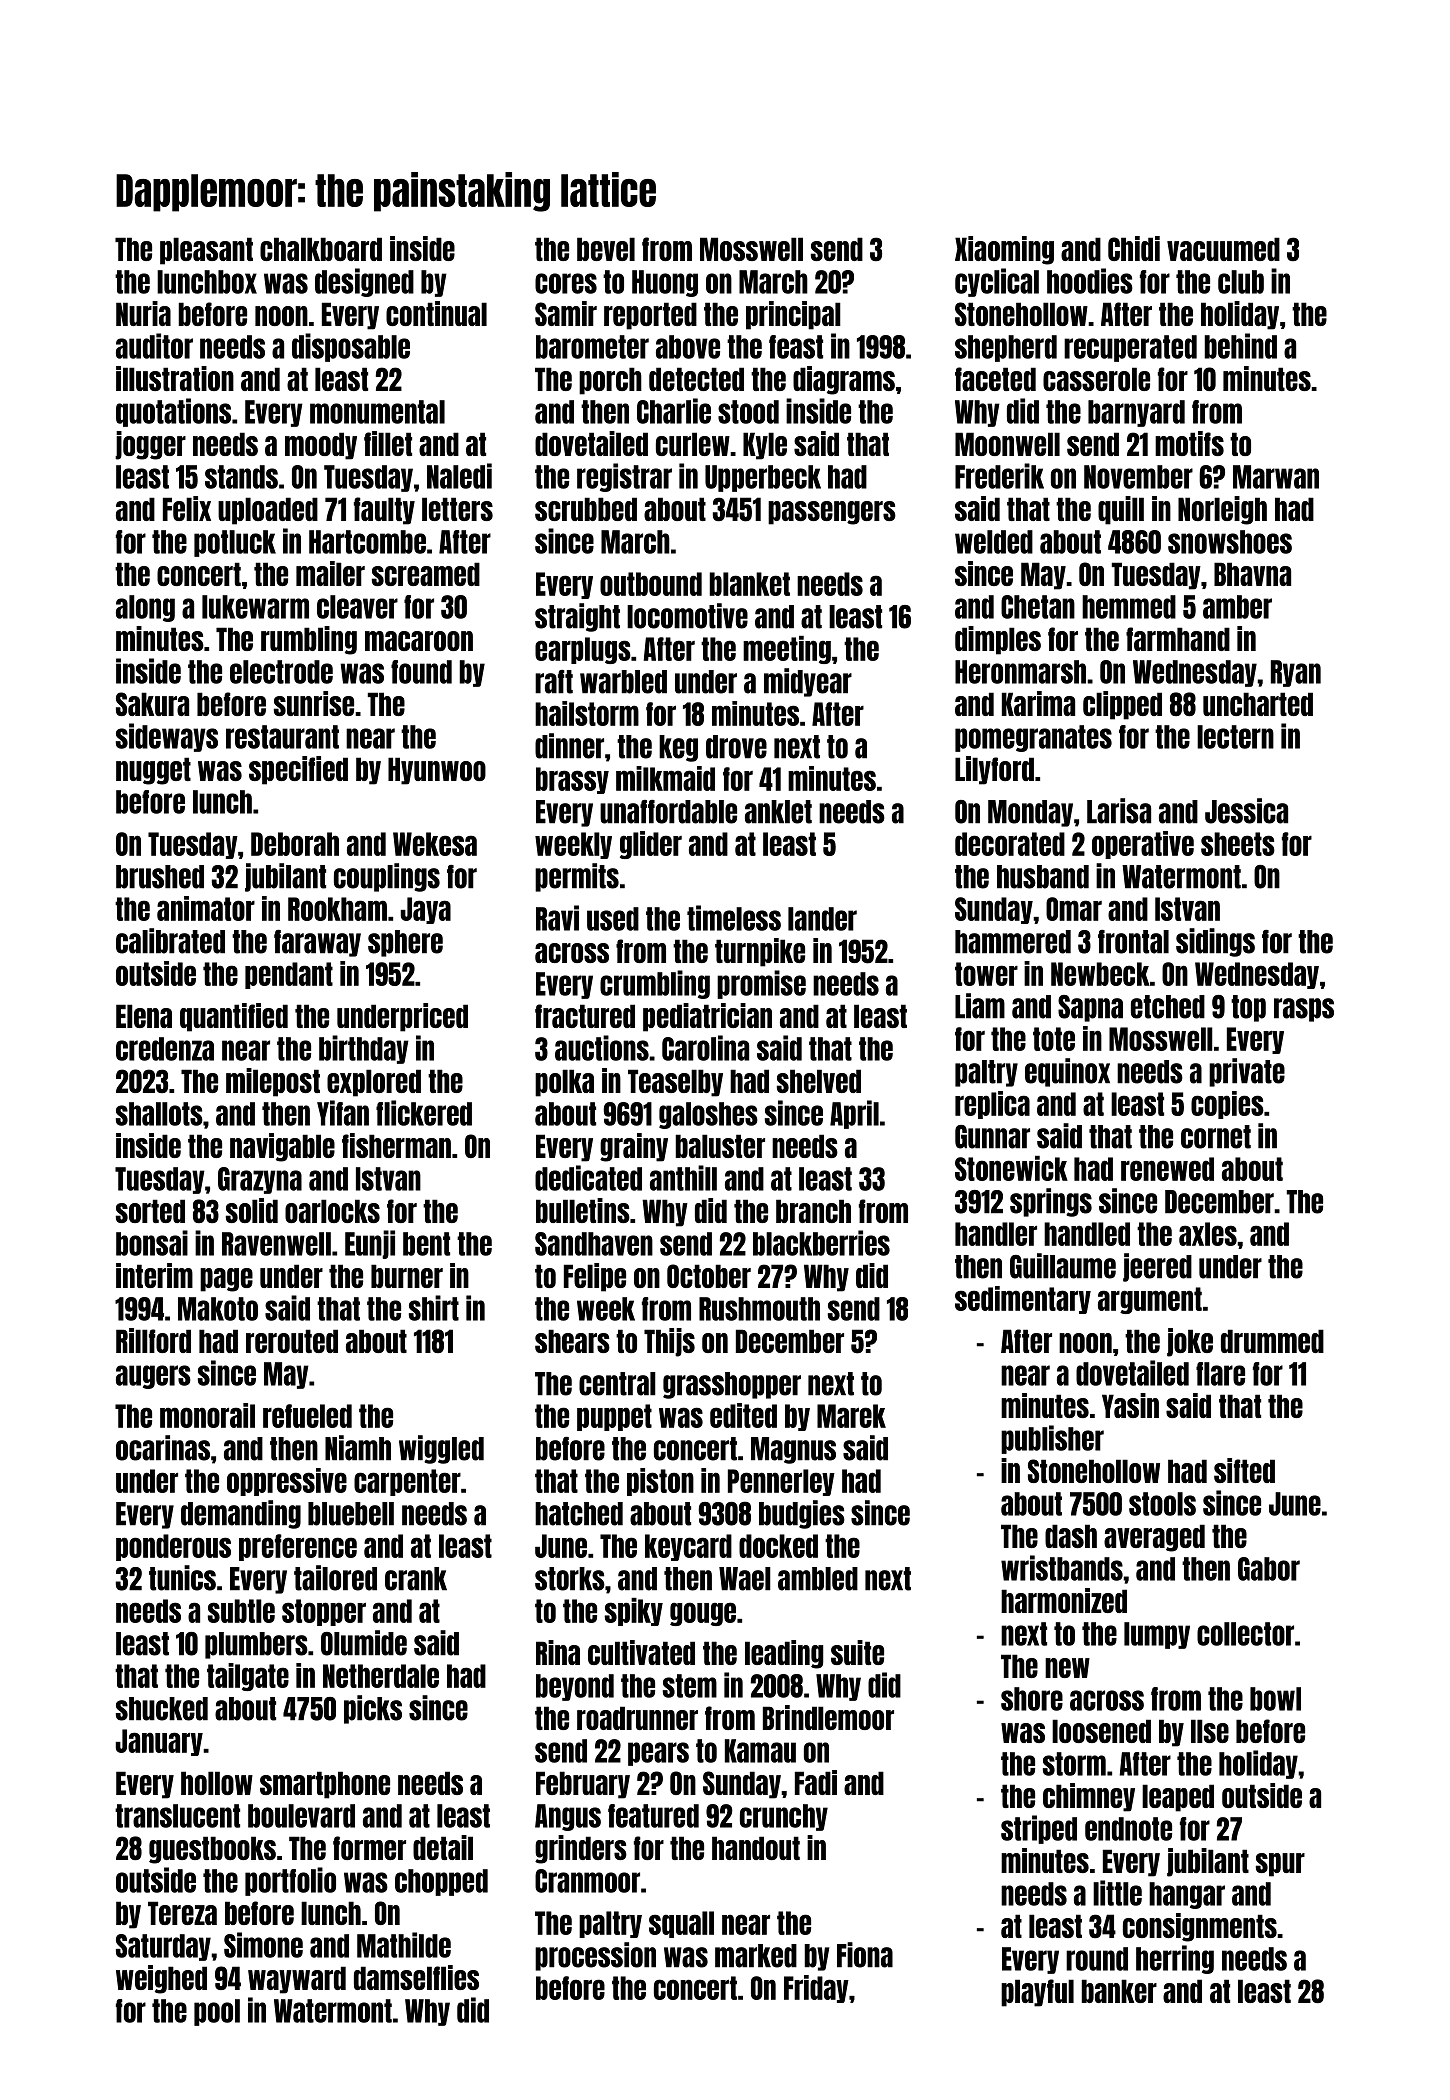  What do you see at coordinates (154, 1275) in the screenshot?
I see `interim` at bounding box center [154, 1275].
